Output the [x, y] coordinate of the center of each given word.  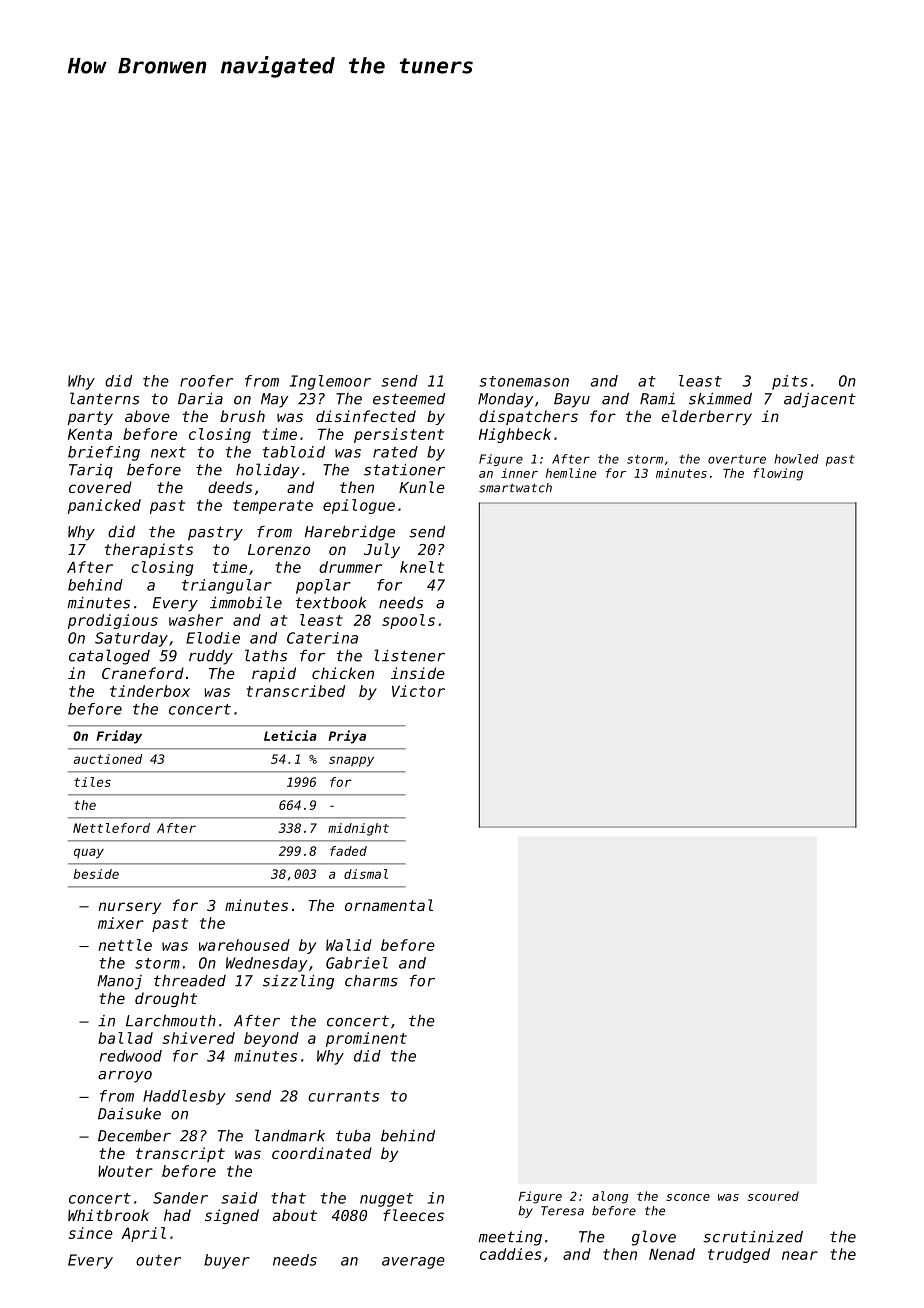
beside [96, 874]
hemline [571, 473]
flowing [778, 474]
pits [789, 382]
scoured [773, 1196]
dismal [366, 874]
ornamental [389, 905]
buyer [227, 1261]
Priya [347, 737]
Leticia [290, 735]
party [90, 418]
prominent [366, 1039]
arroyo [125, 1077]
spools [408, 621]
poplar [323, 586]
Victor [418, 691]
